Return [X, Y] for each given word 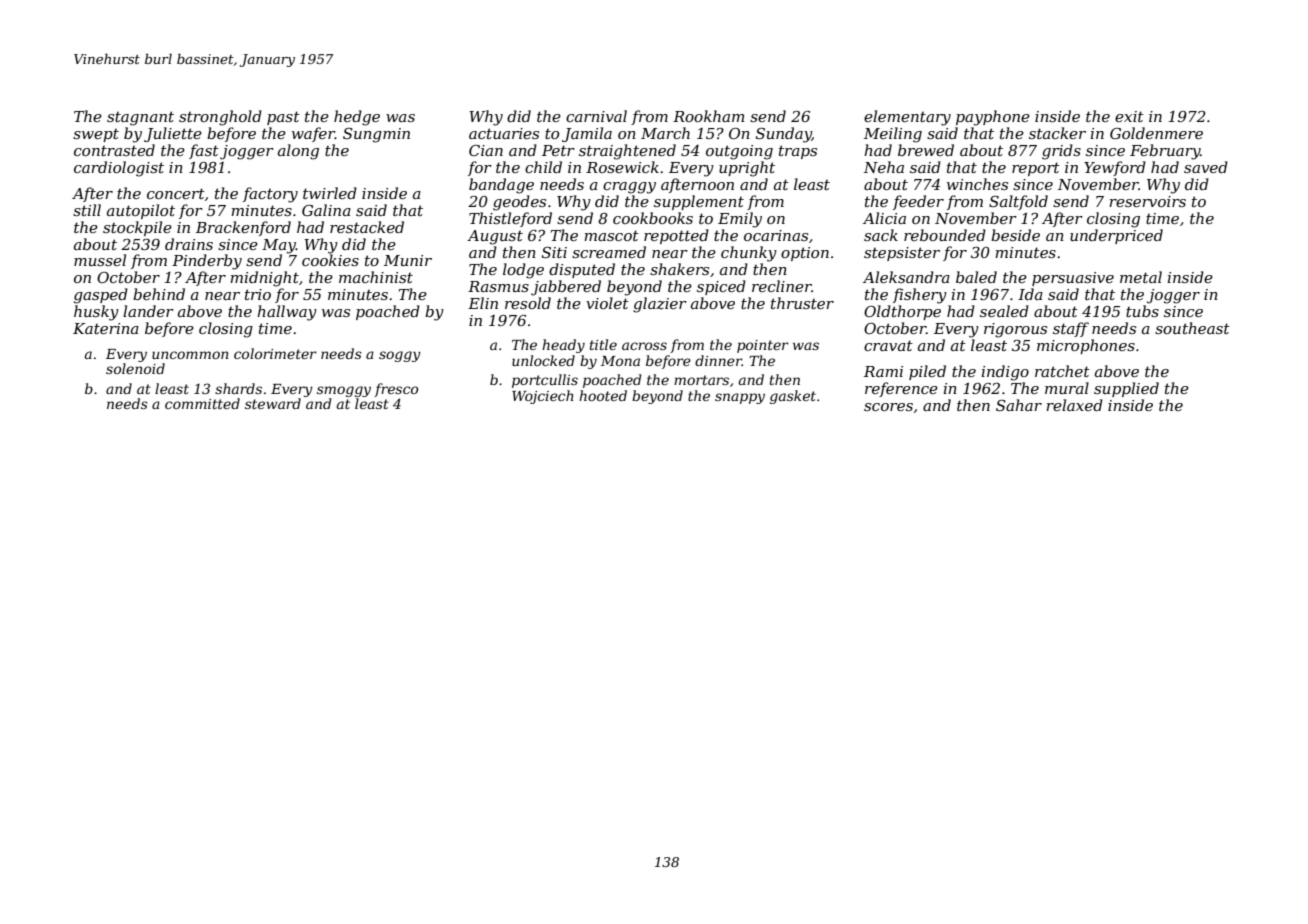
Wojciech [543, 397]
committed [202, 403]
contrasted [114, 150]
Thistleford [510, 219]
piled [927, 372]
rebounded [945, 235]
